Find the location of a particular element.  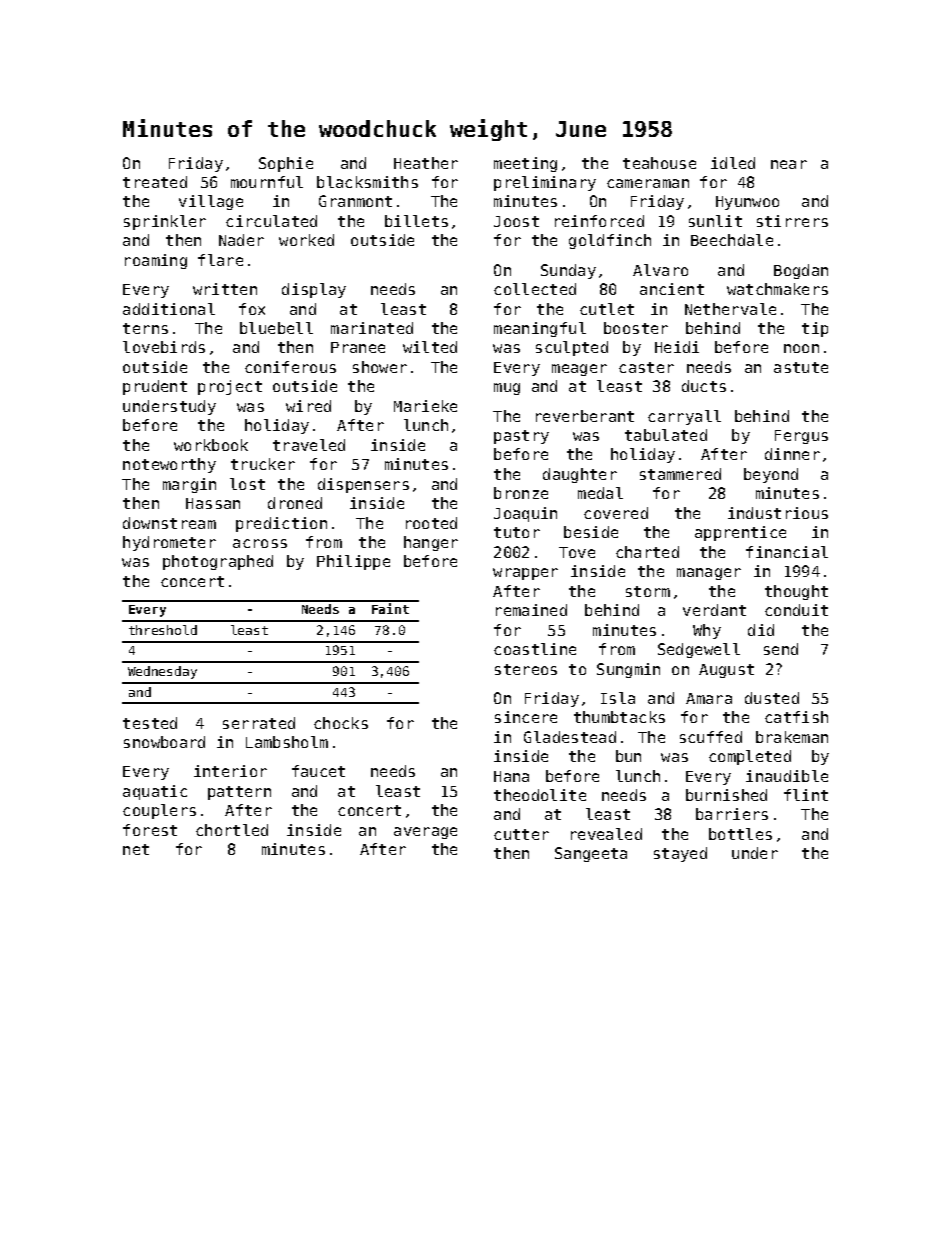

apprentice is located at coordinates (740, 533).
